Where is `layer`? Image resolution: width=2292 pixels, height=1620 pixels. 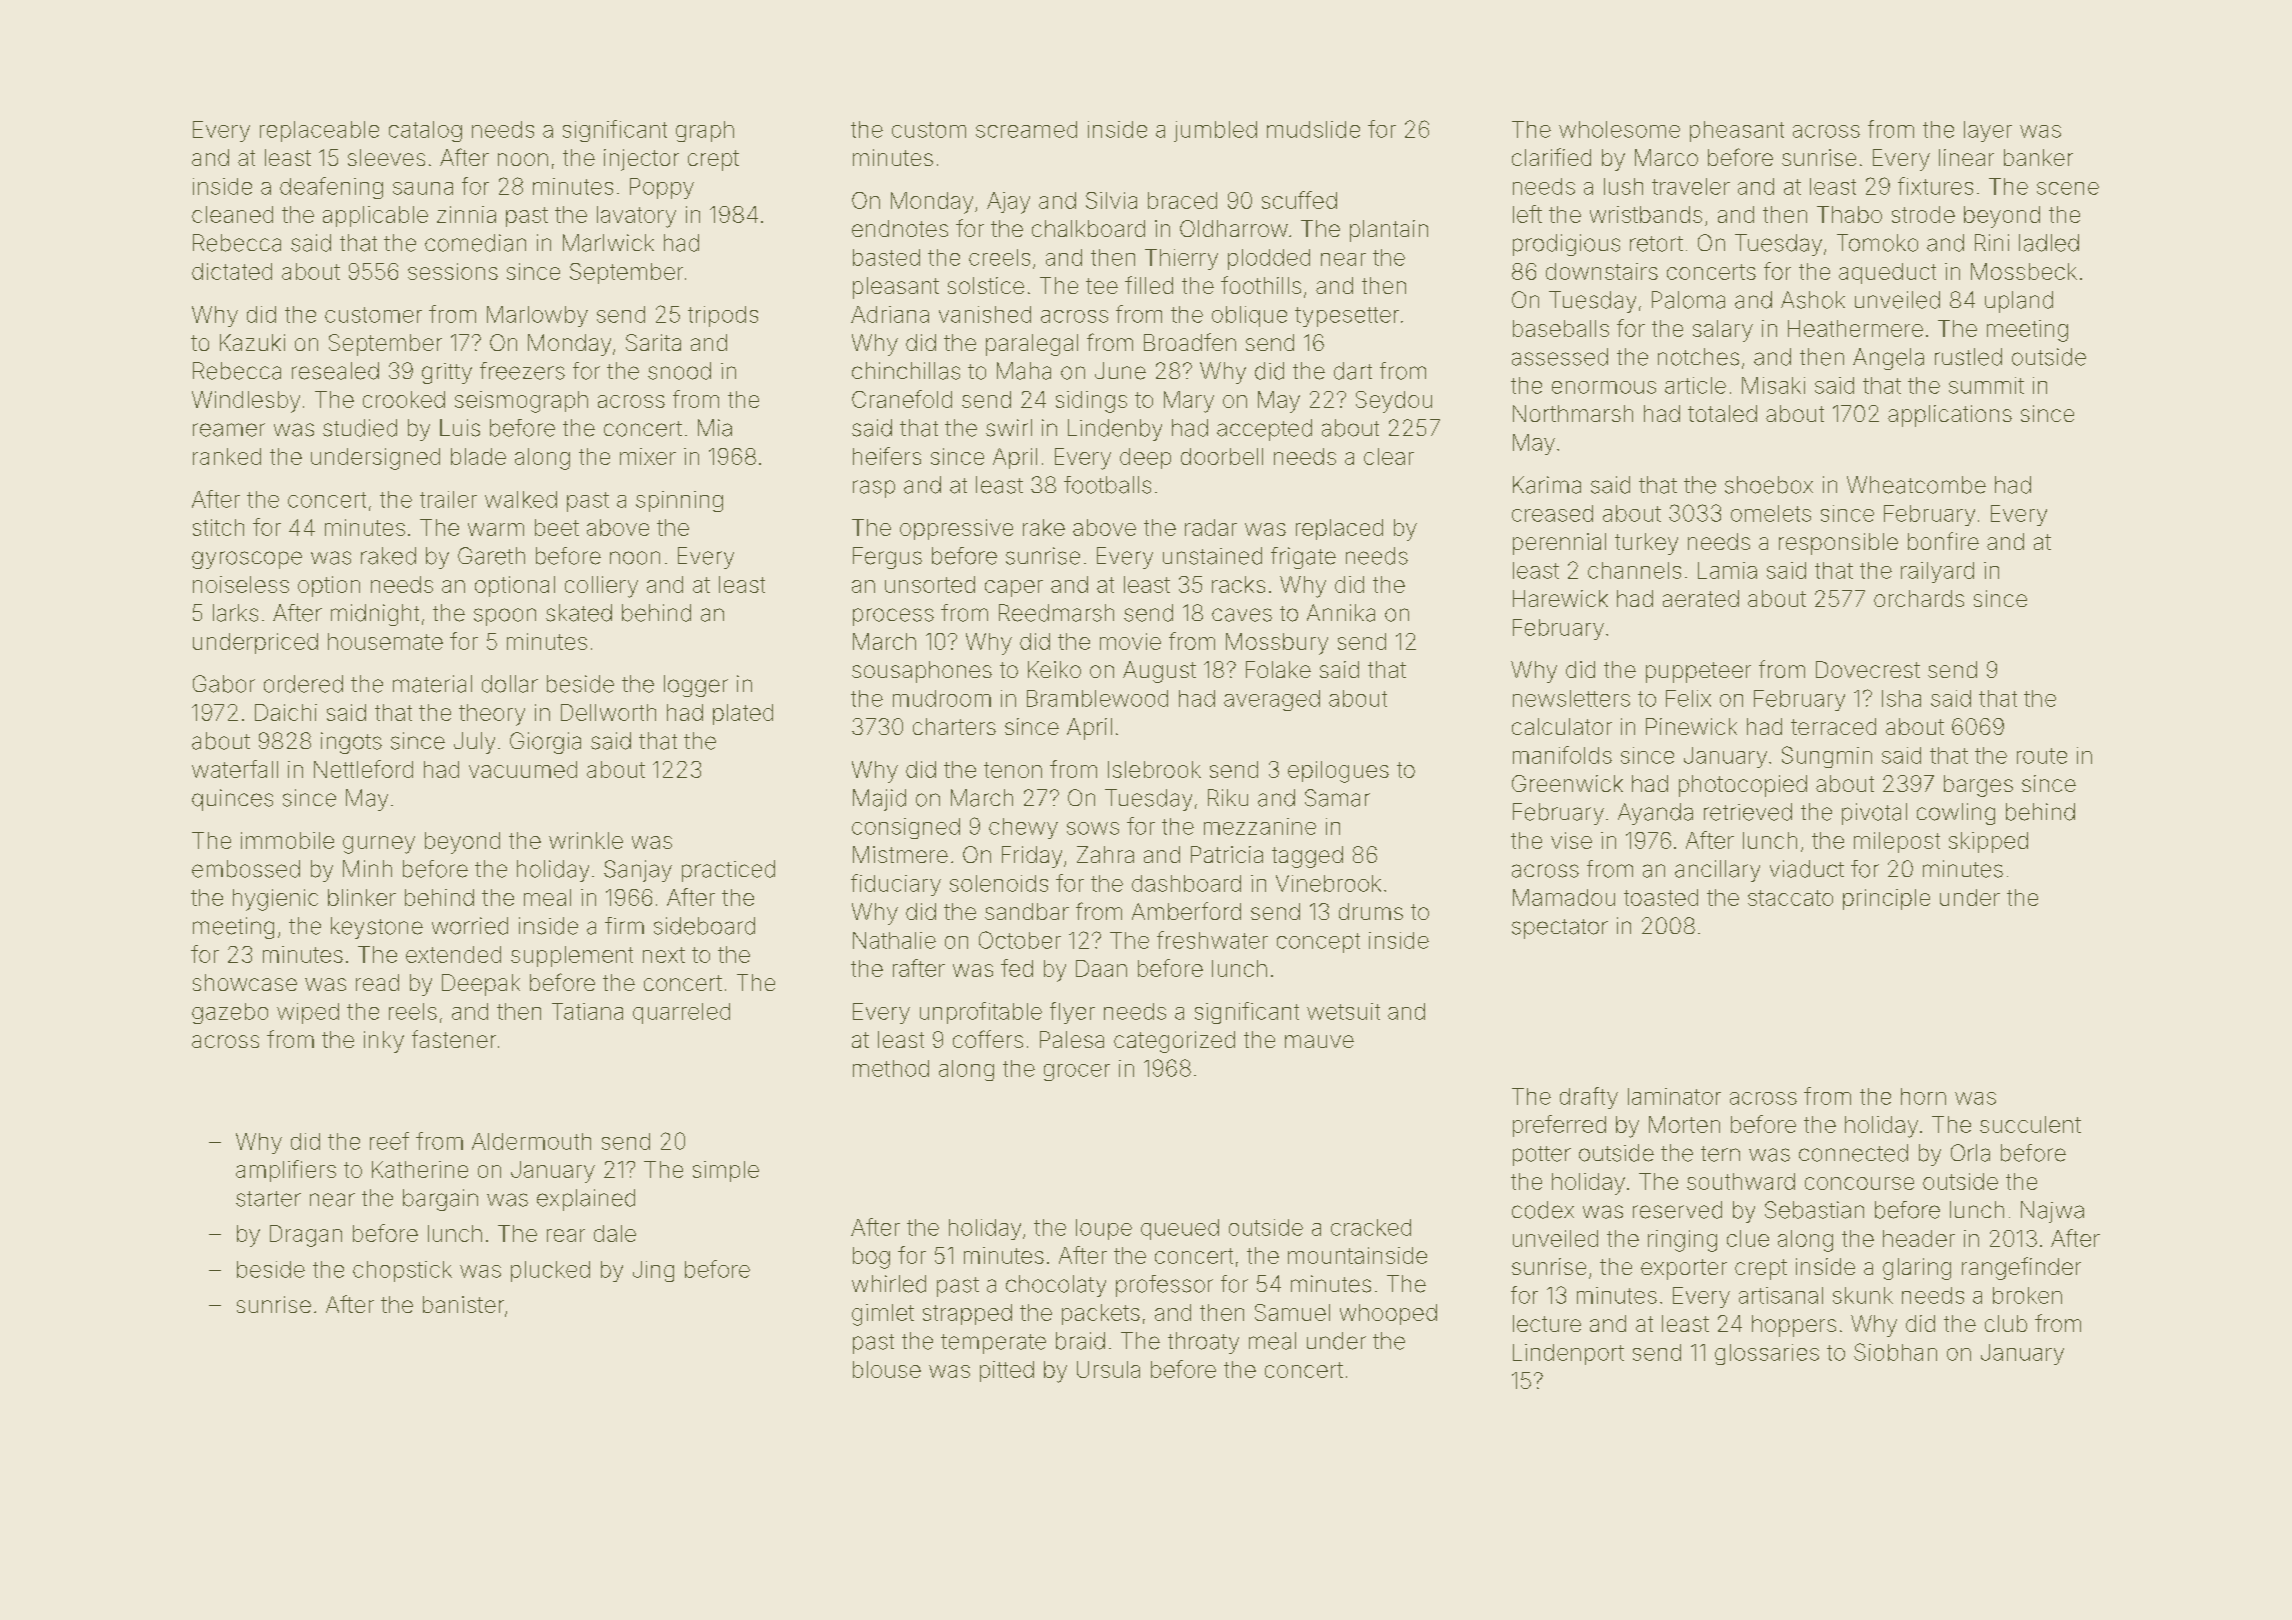
layer is located at coordinates (1988, 131).
